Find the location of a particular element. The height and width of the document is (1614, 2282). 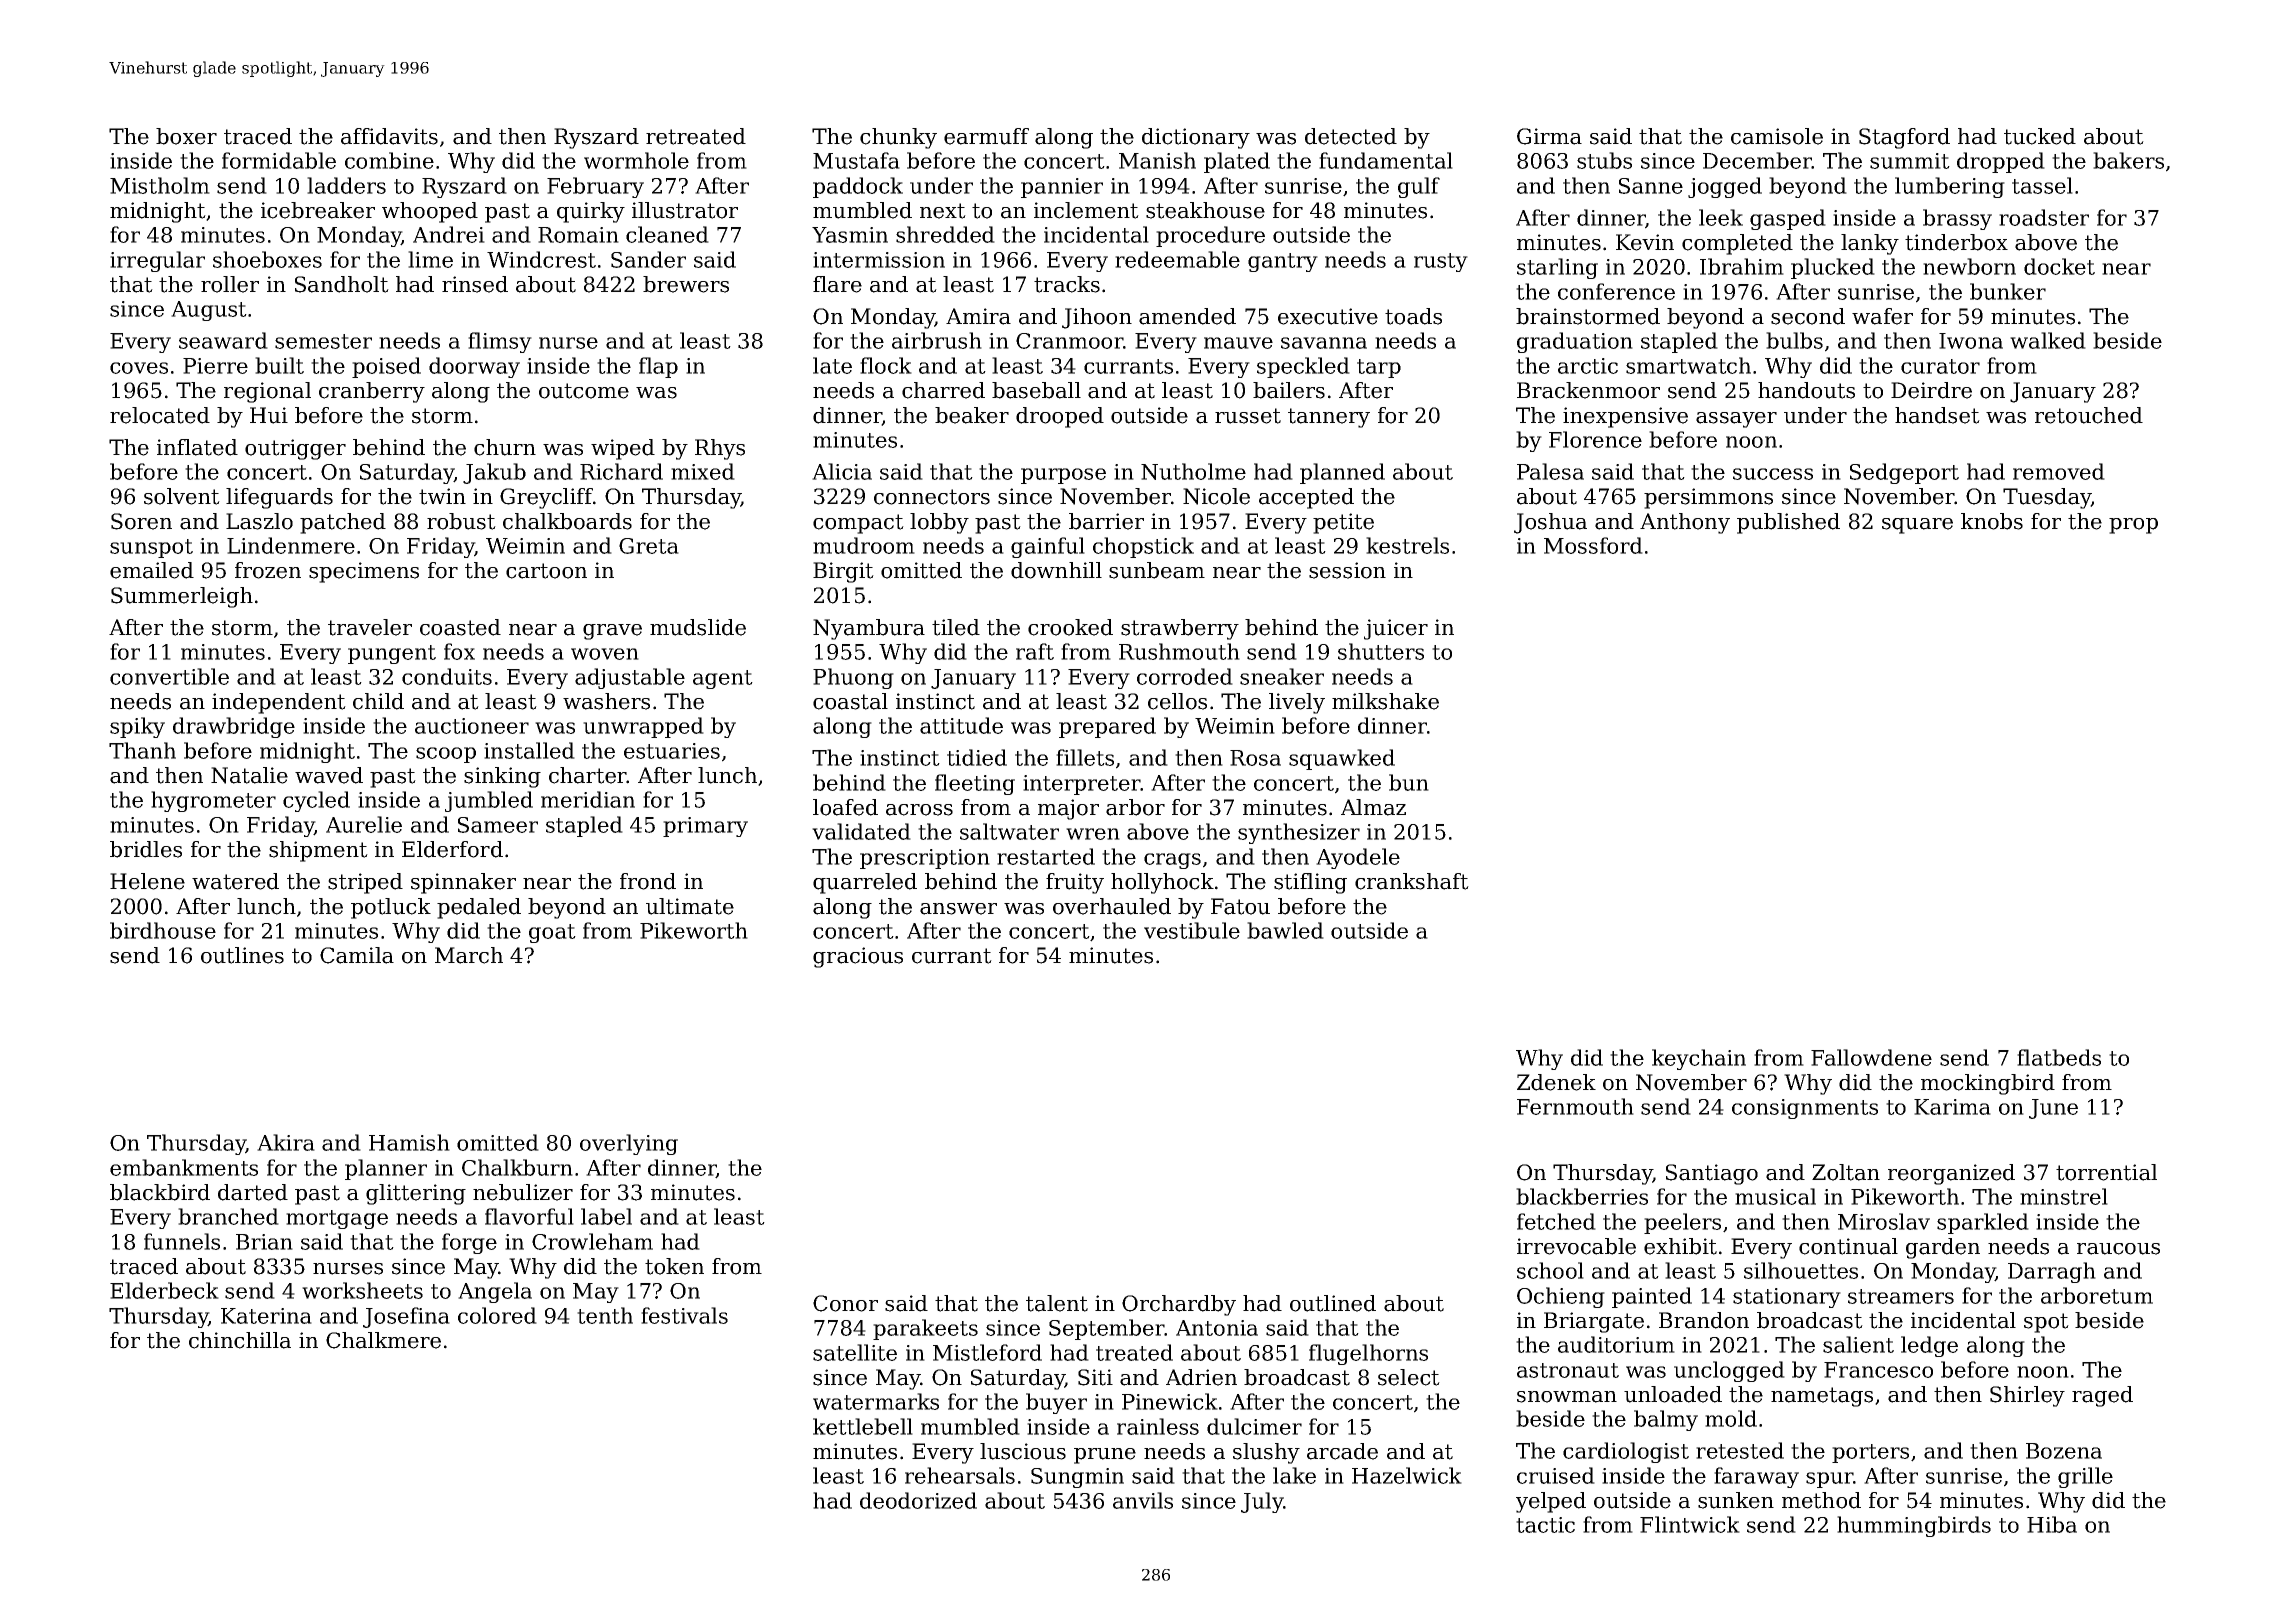

Karima is located at coordinates (1952, 1107).
